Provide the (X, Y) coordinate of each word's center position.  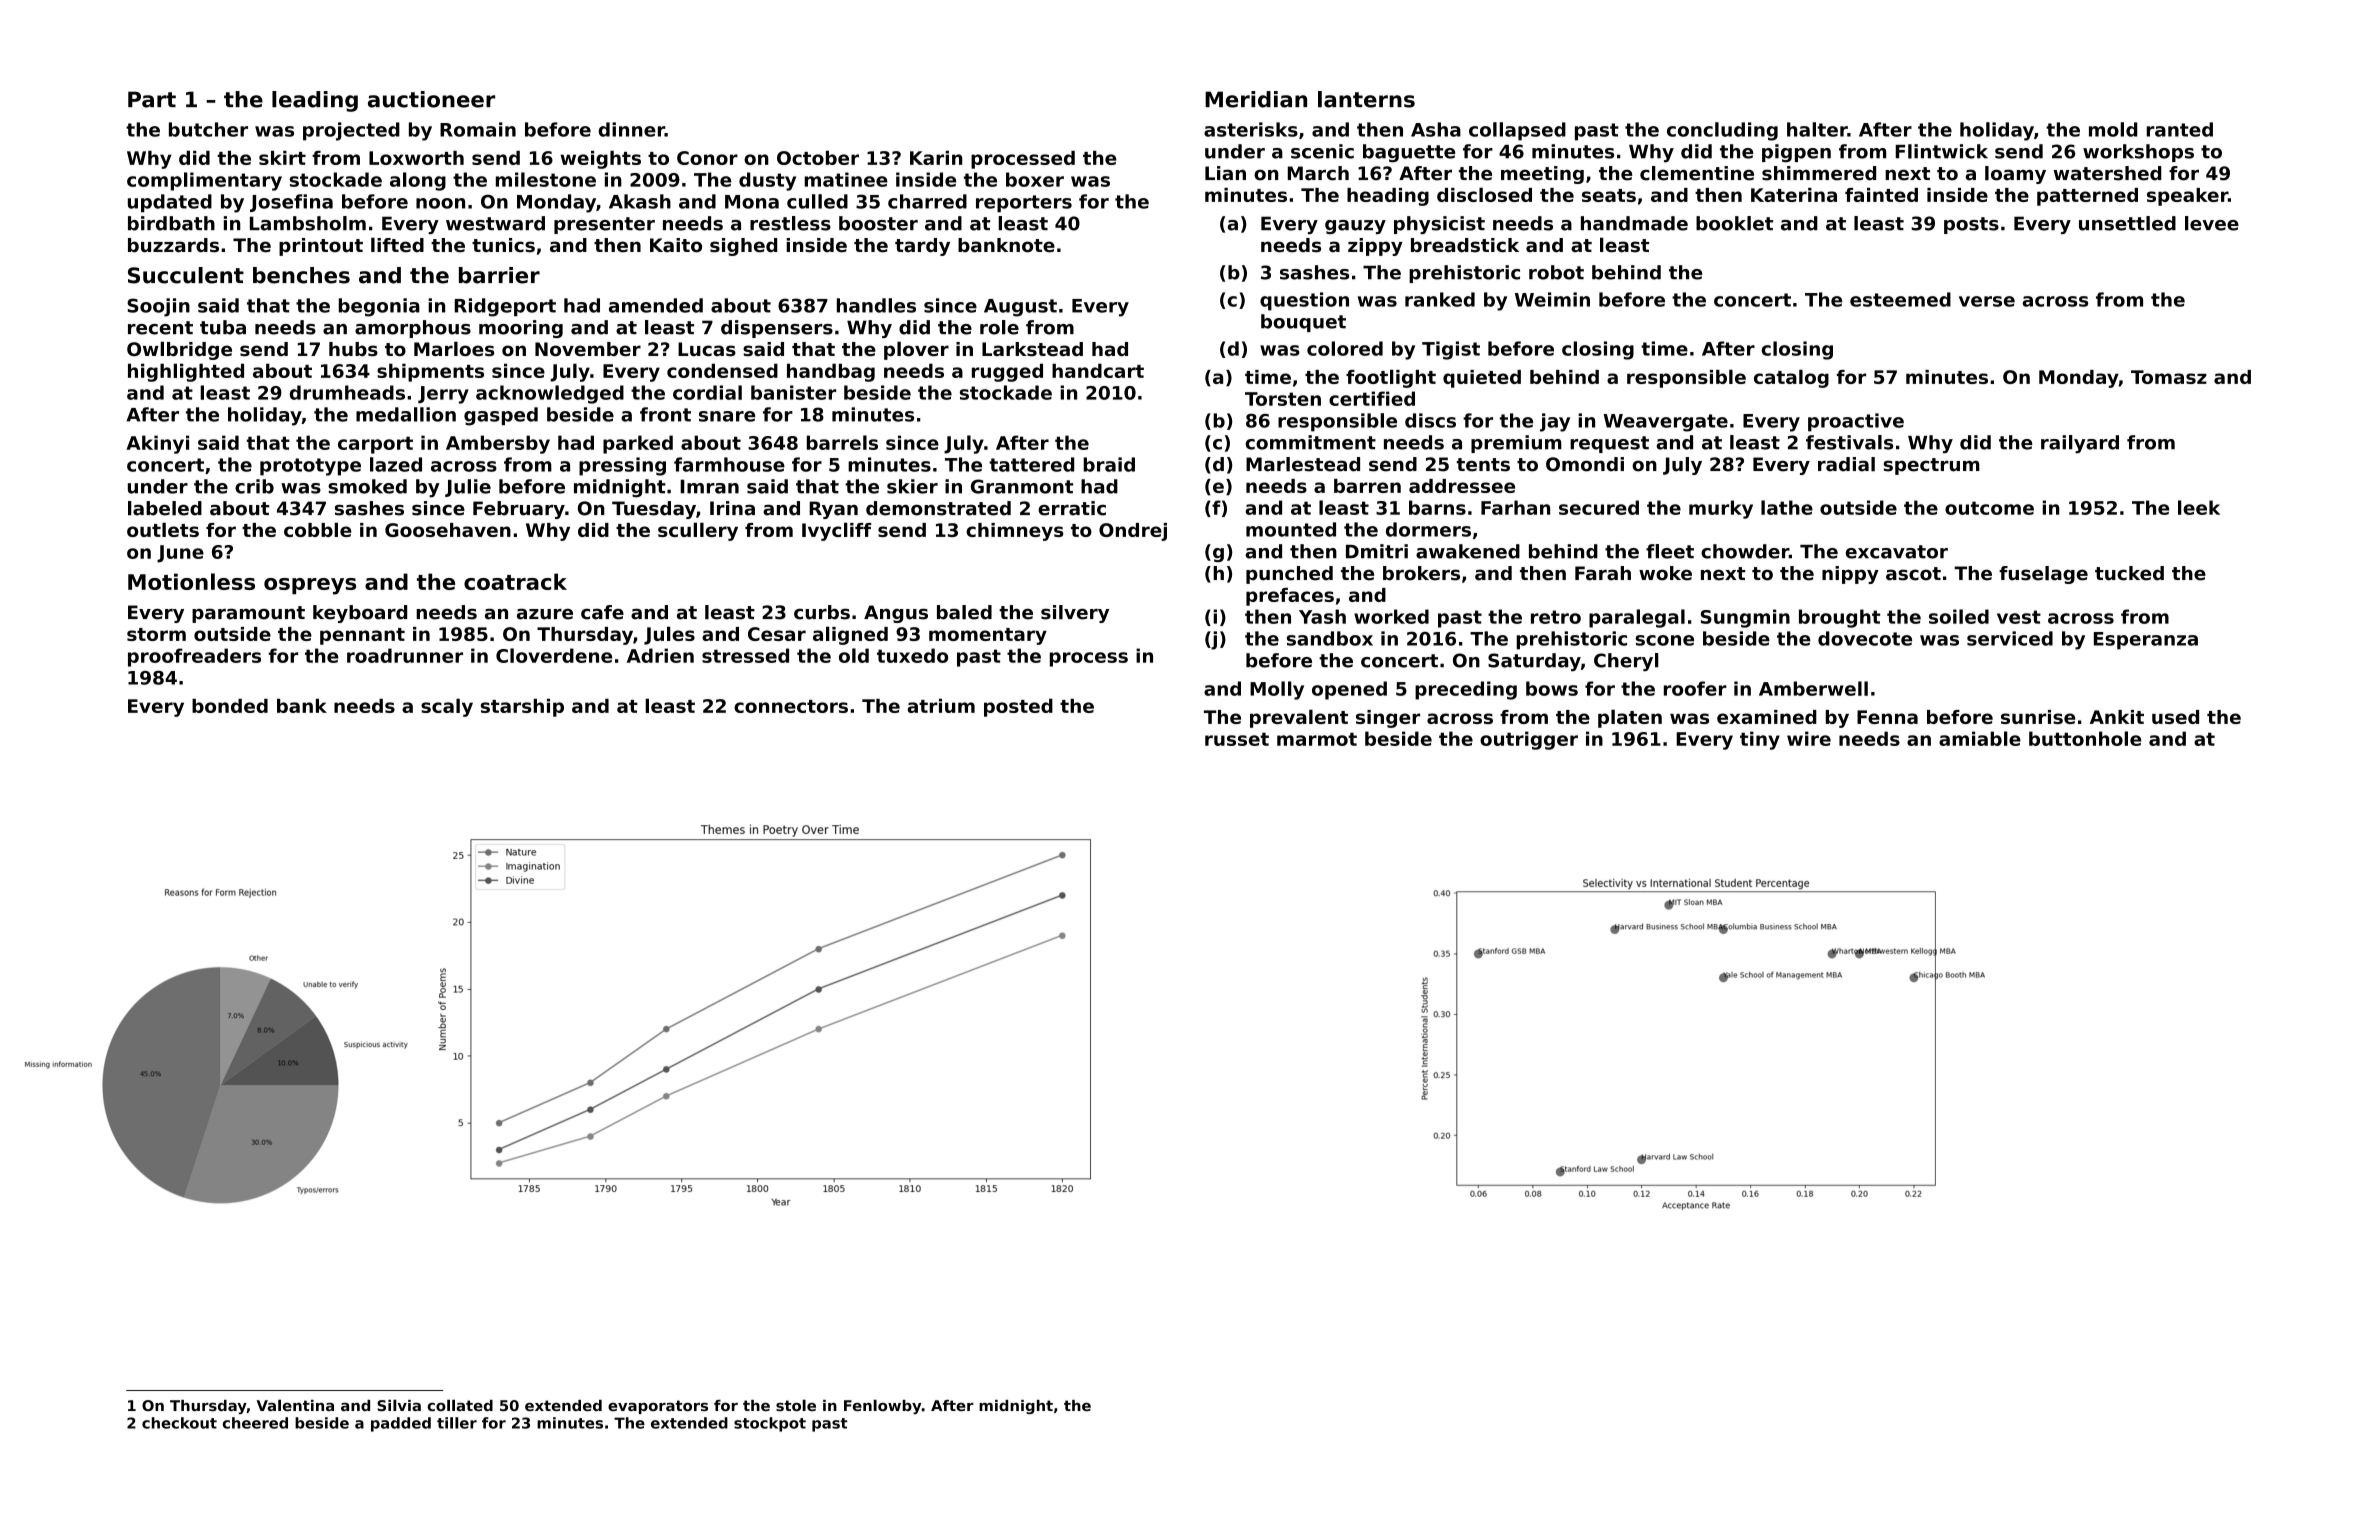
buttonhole (2085, 738)
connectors (791, 706)
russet (1237, 739)
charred (927, 201)
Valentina (295, 1405)
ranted (2180, 129)
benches (301, 275)
